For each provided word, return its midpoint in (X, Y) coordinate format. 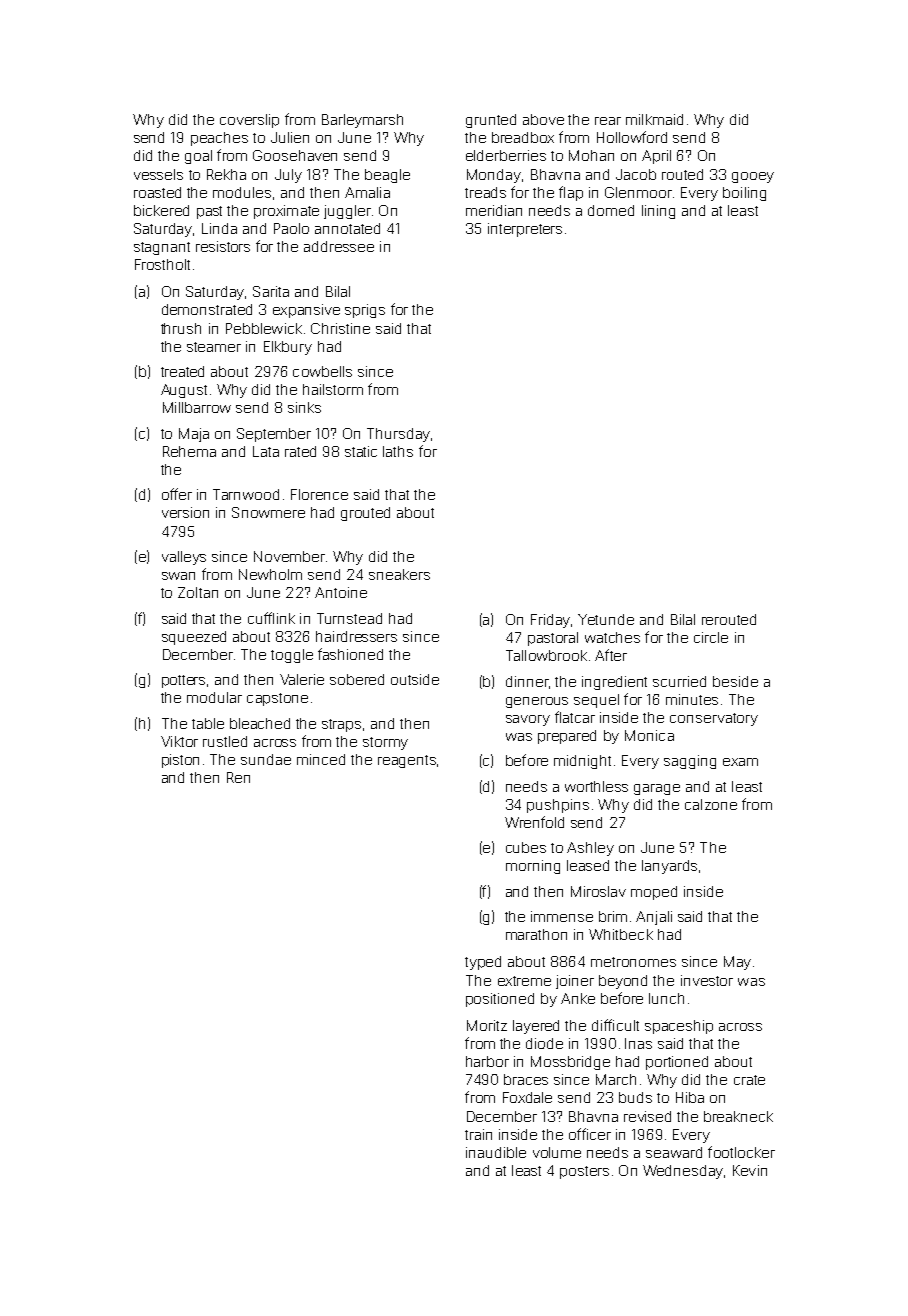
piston (180, 761)
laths (398, 451)
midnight (582, 762)
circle (711, 637)
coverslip (249, 121)
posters (584, 1172)
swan (178, 576)
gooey (753, 177)
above (543, 119)
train (478, 1134)
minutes (692, 699)
